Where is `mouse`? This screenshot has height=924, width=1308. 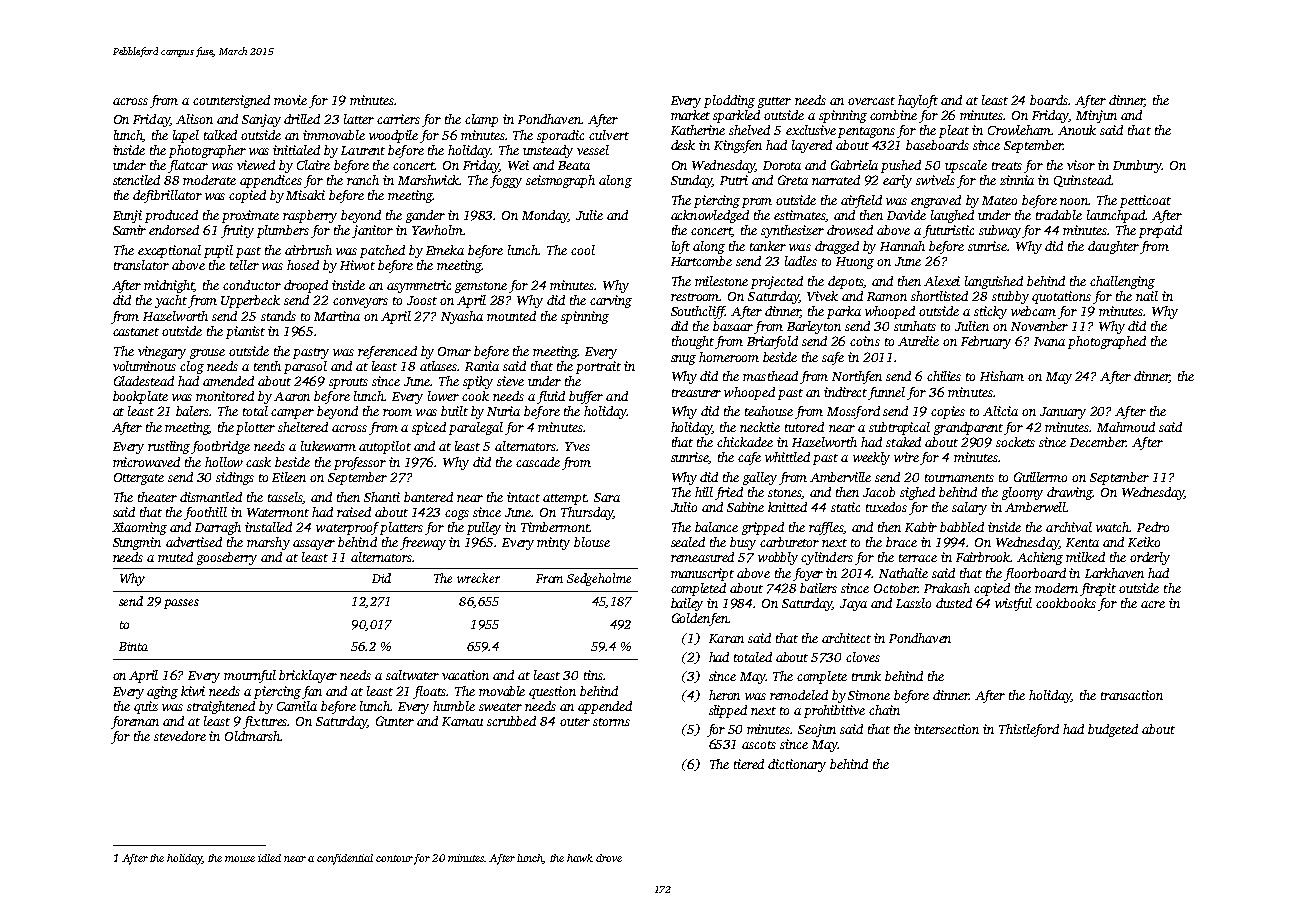
mouse is located at coordinates (240, 859).
